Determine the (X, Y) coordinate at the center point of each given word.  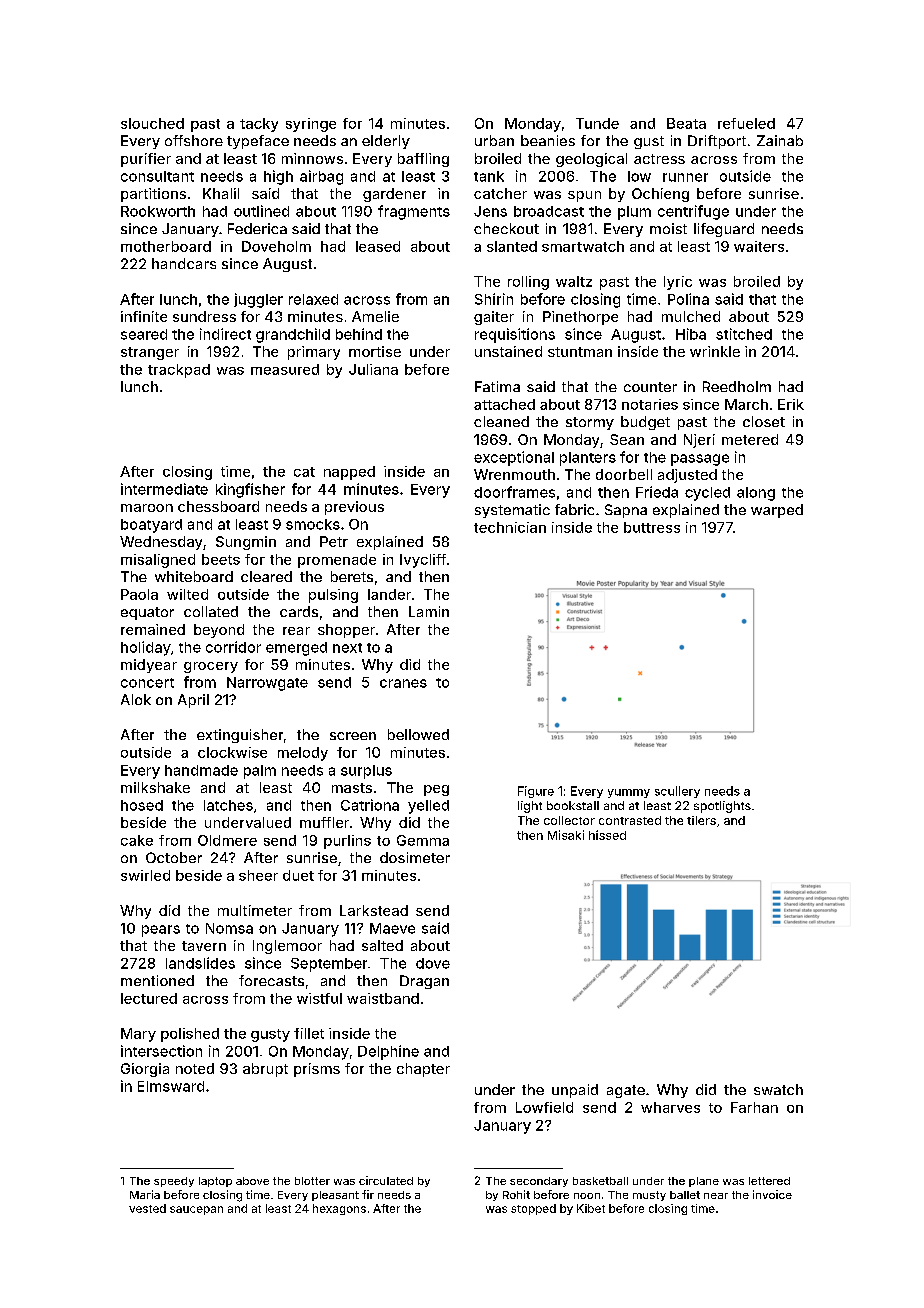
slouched (152, 123)
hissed (607, 835)
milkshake (155, 787)
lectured (149, 998)
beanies (548, 140)
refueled (746, 123)
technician (510, 527)
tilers (701, 820)
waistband (383, 998)
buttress (652, 527)
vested (147, 1208)
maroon (147, 508)
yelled (428, 807)
